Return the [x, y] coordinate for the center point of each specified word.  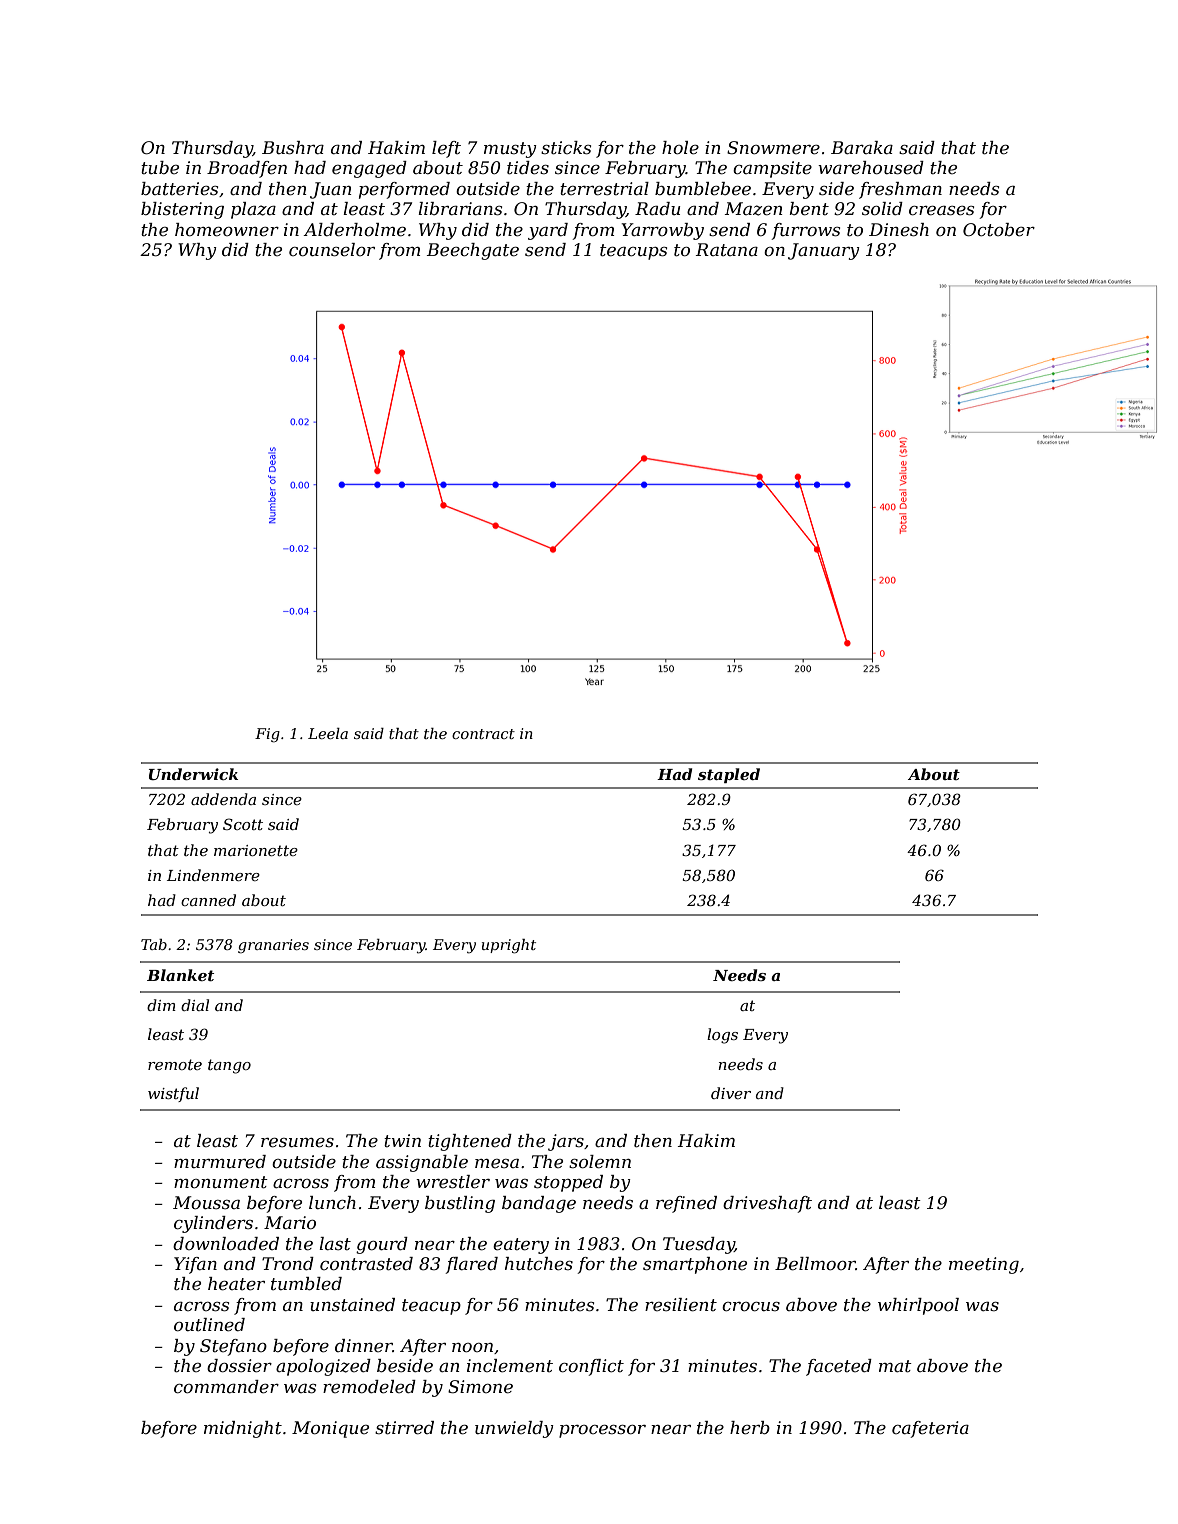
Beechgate [473, 251]
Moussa [206, 1202]
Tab [154, 944]
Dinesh [899, 230]
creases [941, 211]
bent [809, 209]
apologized [323, 1367]
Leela [328, 733]
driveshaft [767, 1204]
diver [731, 1093]
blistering [182, 210]
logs [722, 1036]
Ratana [727, 249]
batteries [179, 189]
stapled [729, 775]
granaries [273, 946]
